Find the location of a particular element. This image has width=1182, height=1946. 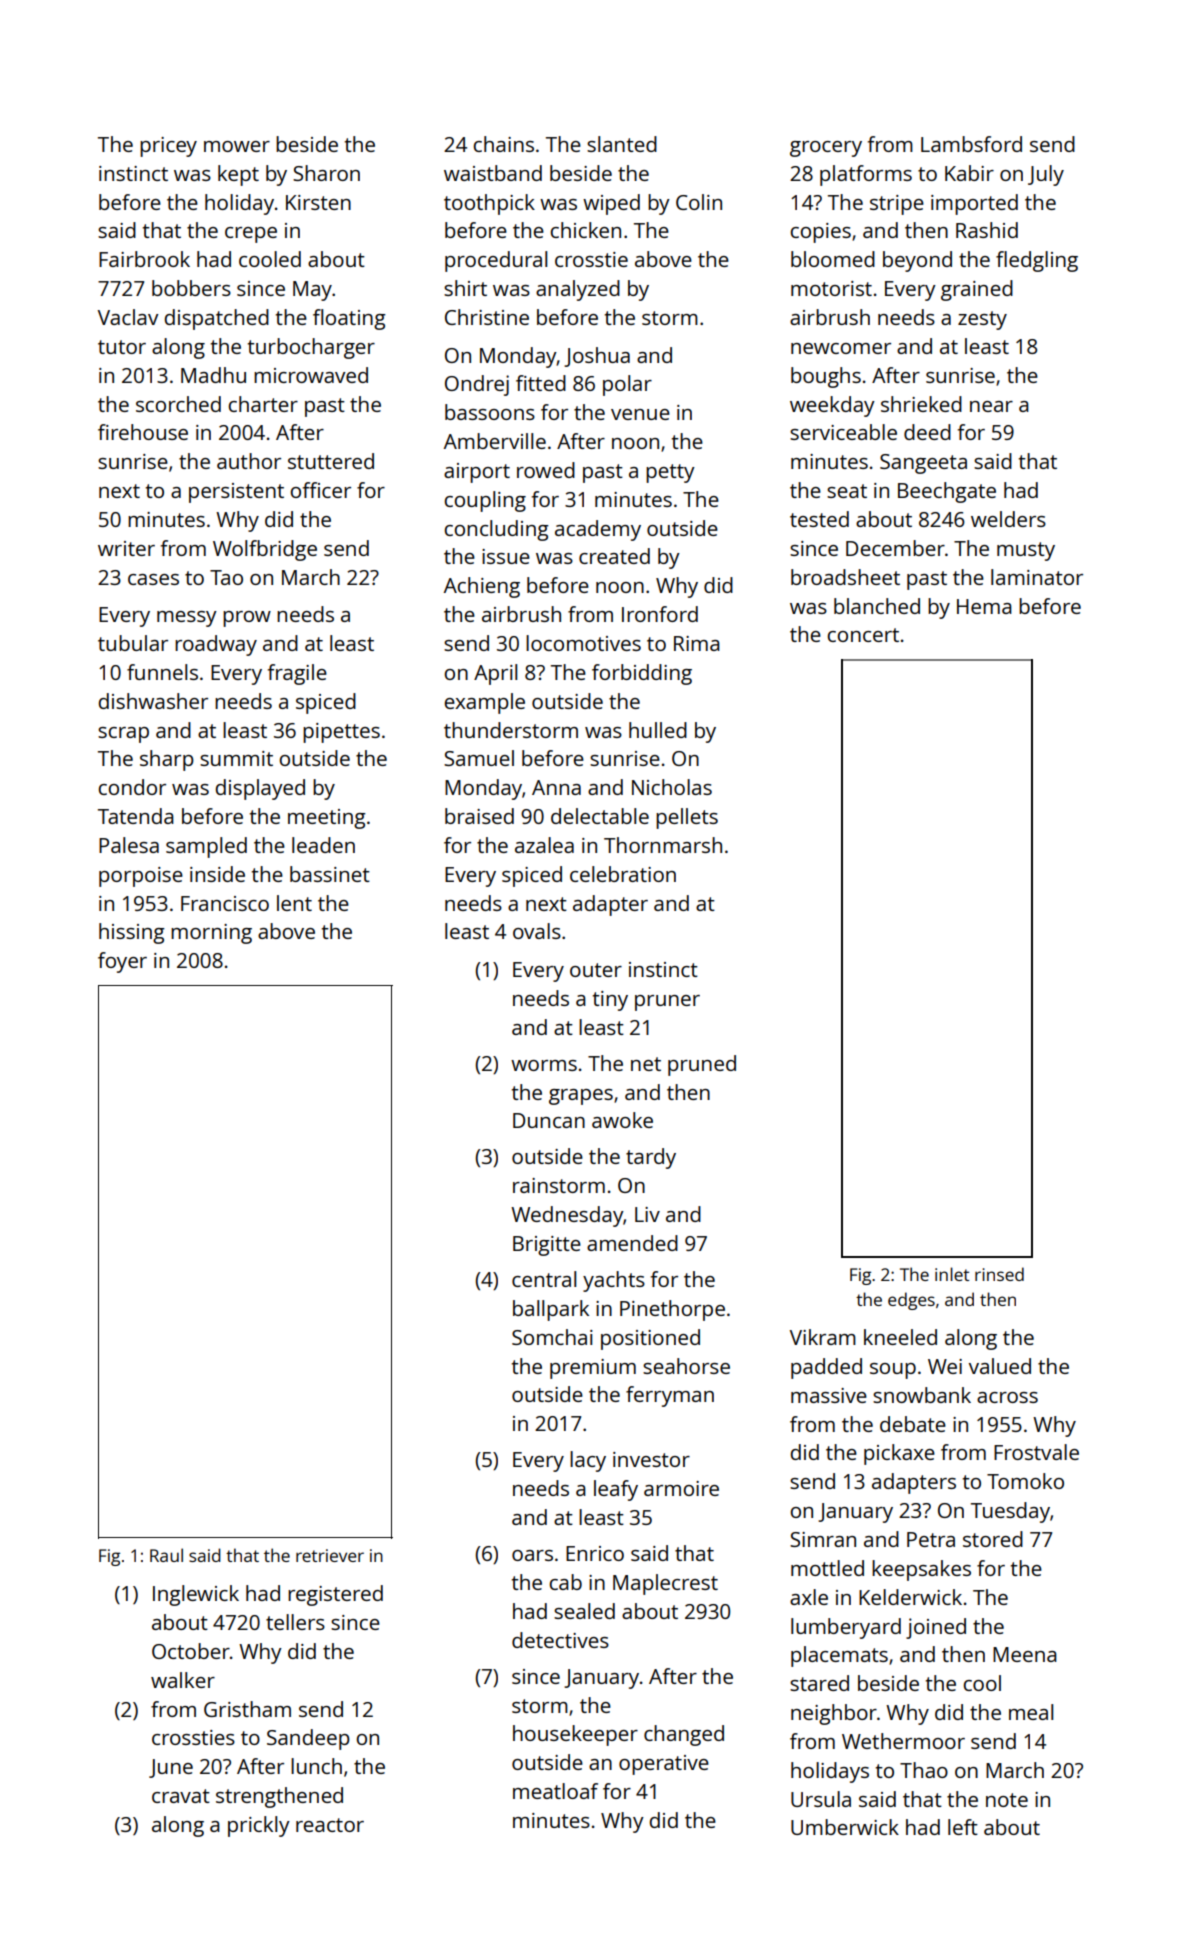

prickly is located at coordinates (259, 1826).
